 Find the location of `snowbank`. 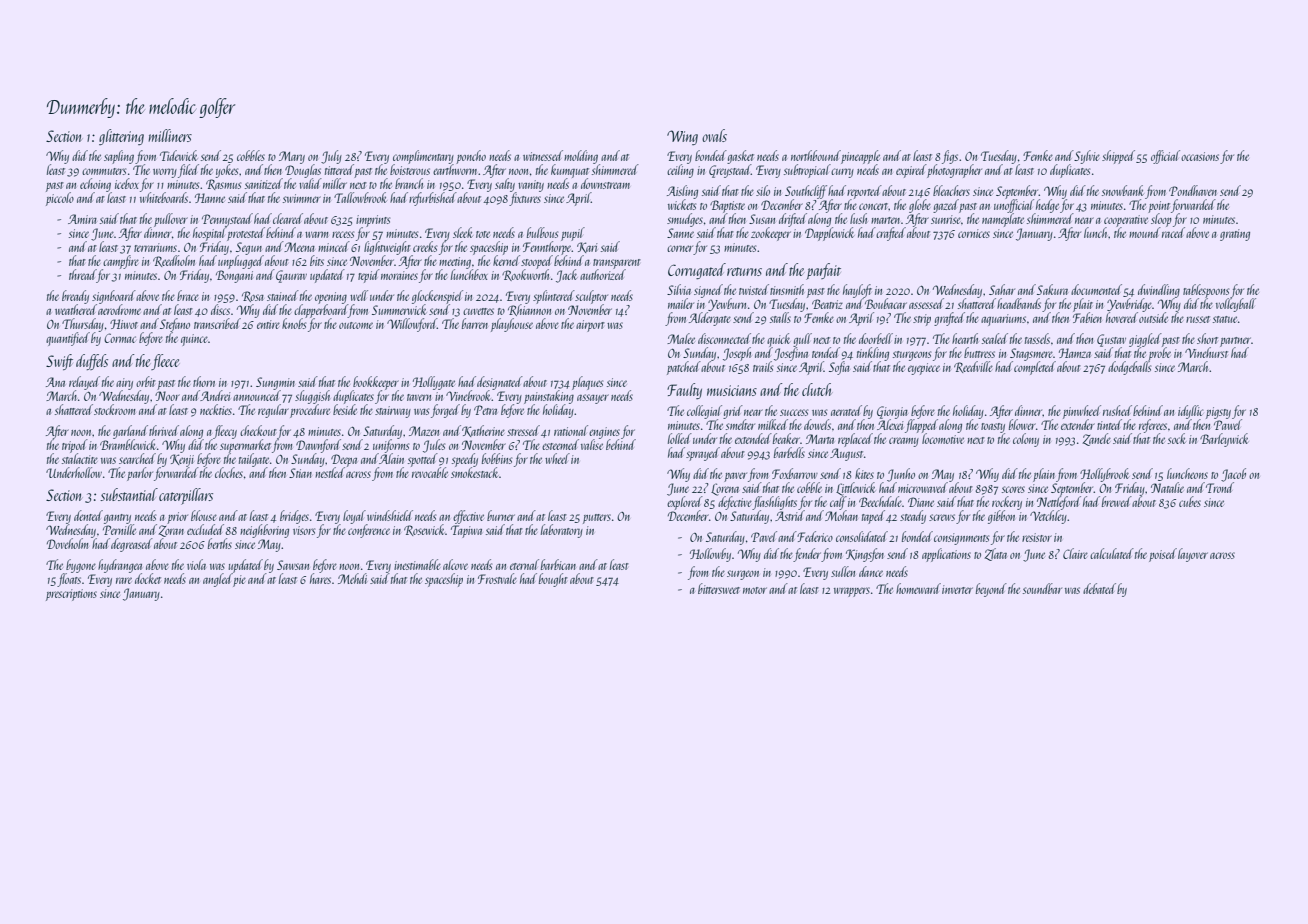

snowbank is located at coordinates (1123, 190).
